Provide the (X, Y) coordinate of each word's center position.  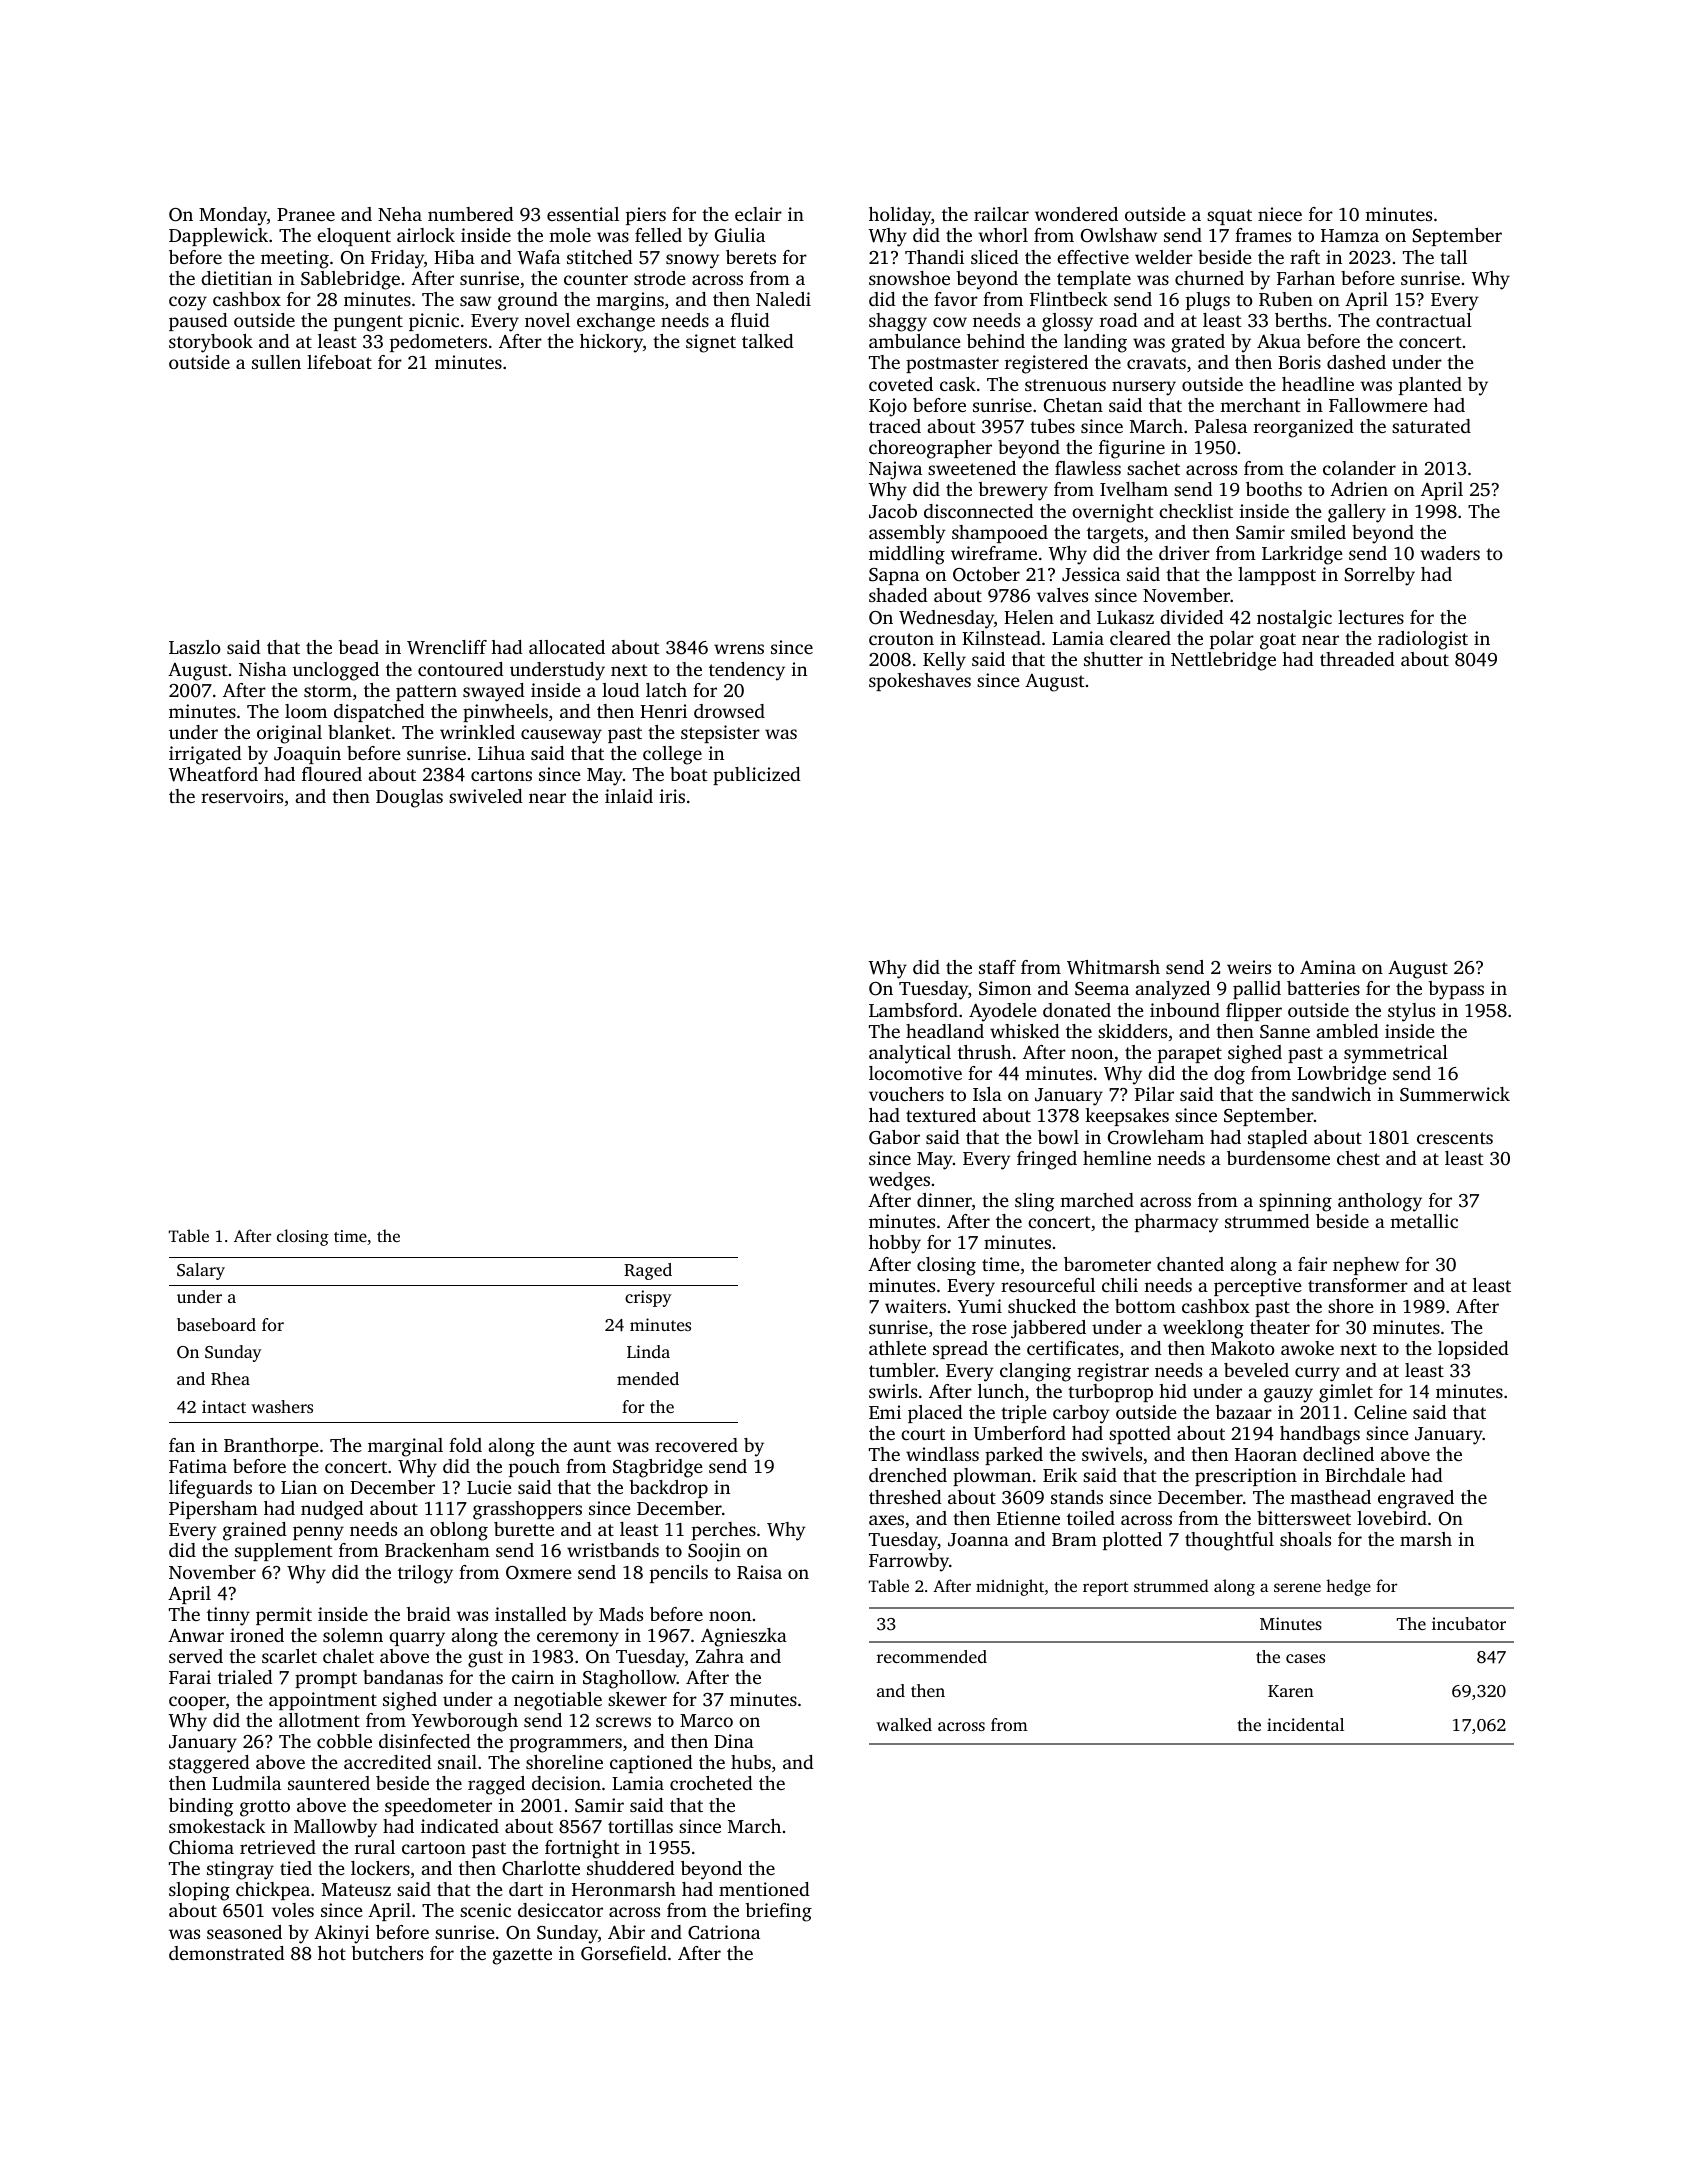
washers (282, 1406)
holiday (900, 216)
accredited (388, 1762)
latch (666, 690)
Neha (400, 214)
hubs (751, 1762)
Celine (1380, 1412)
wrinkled (477, 732)
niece (1280, 214)
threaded (1357, 659)
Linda (648, 1351)
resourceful (1048, 1285)
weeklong (1203, 1329)
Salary (201, 1271)
